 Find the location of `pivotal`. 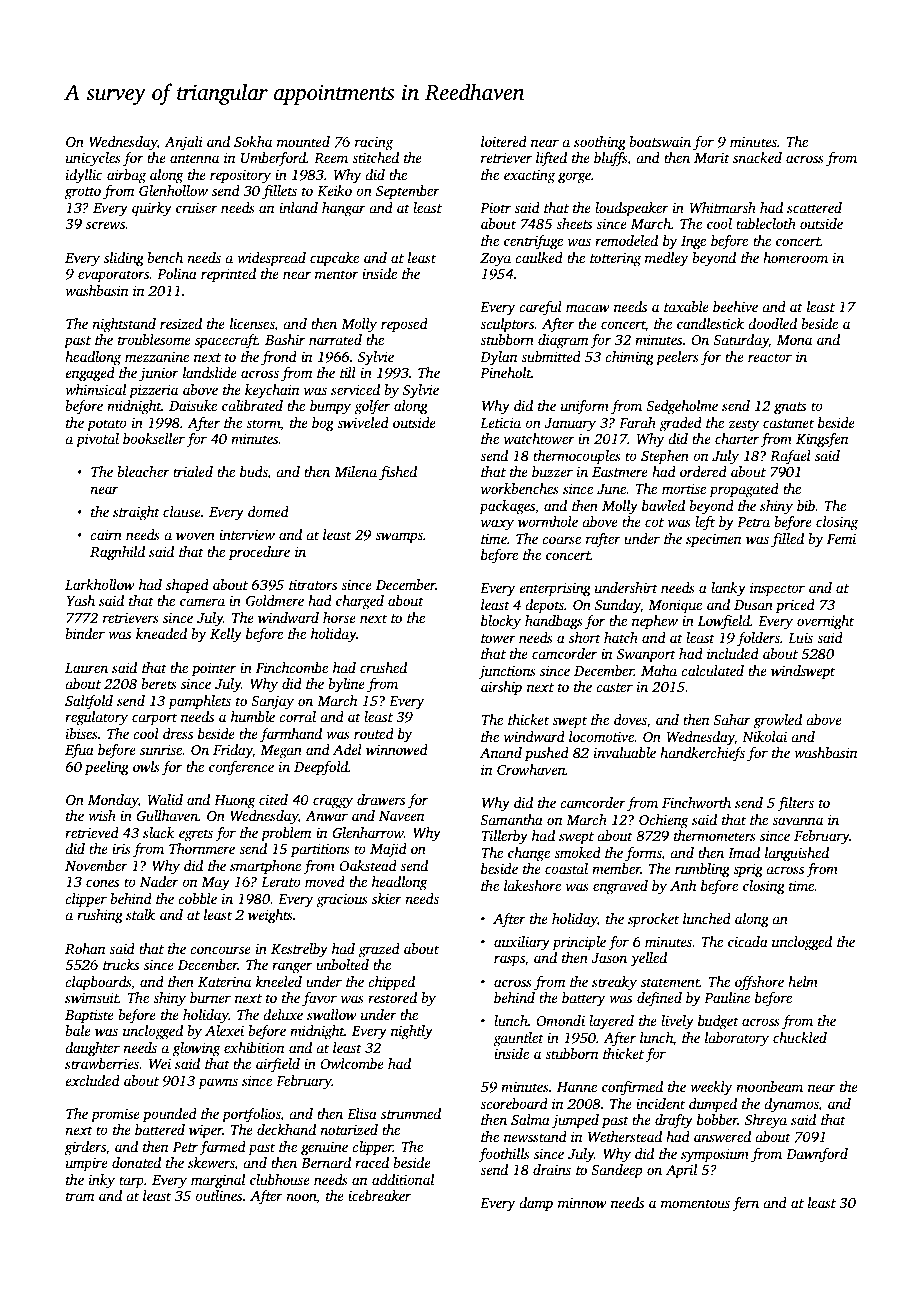

pivotal is located at coordinates (97, 440).
